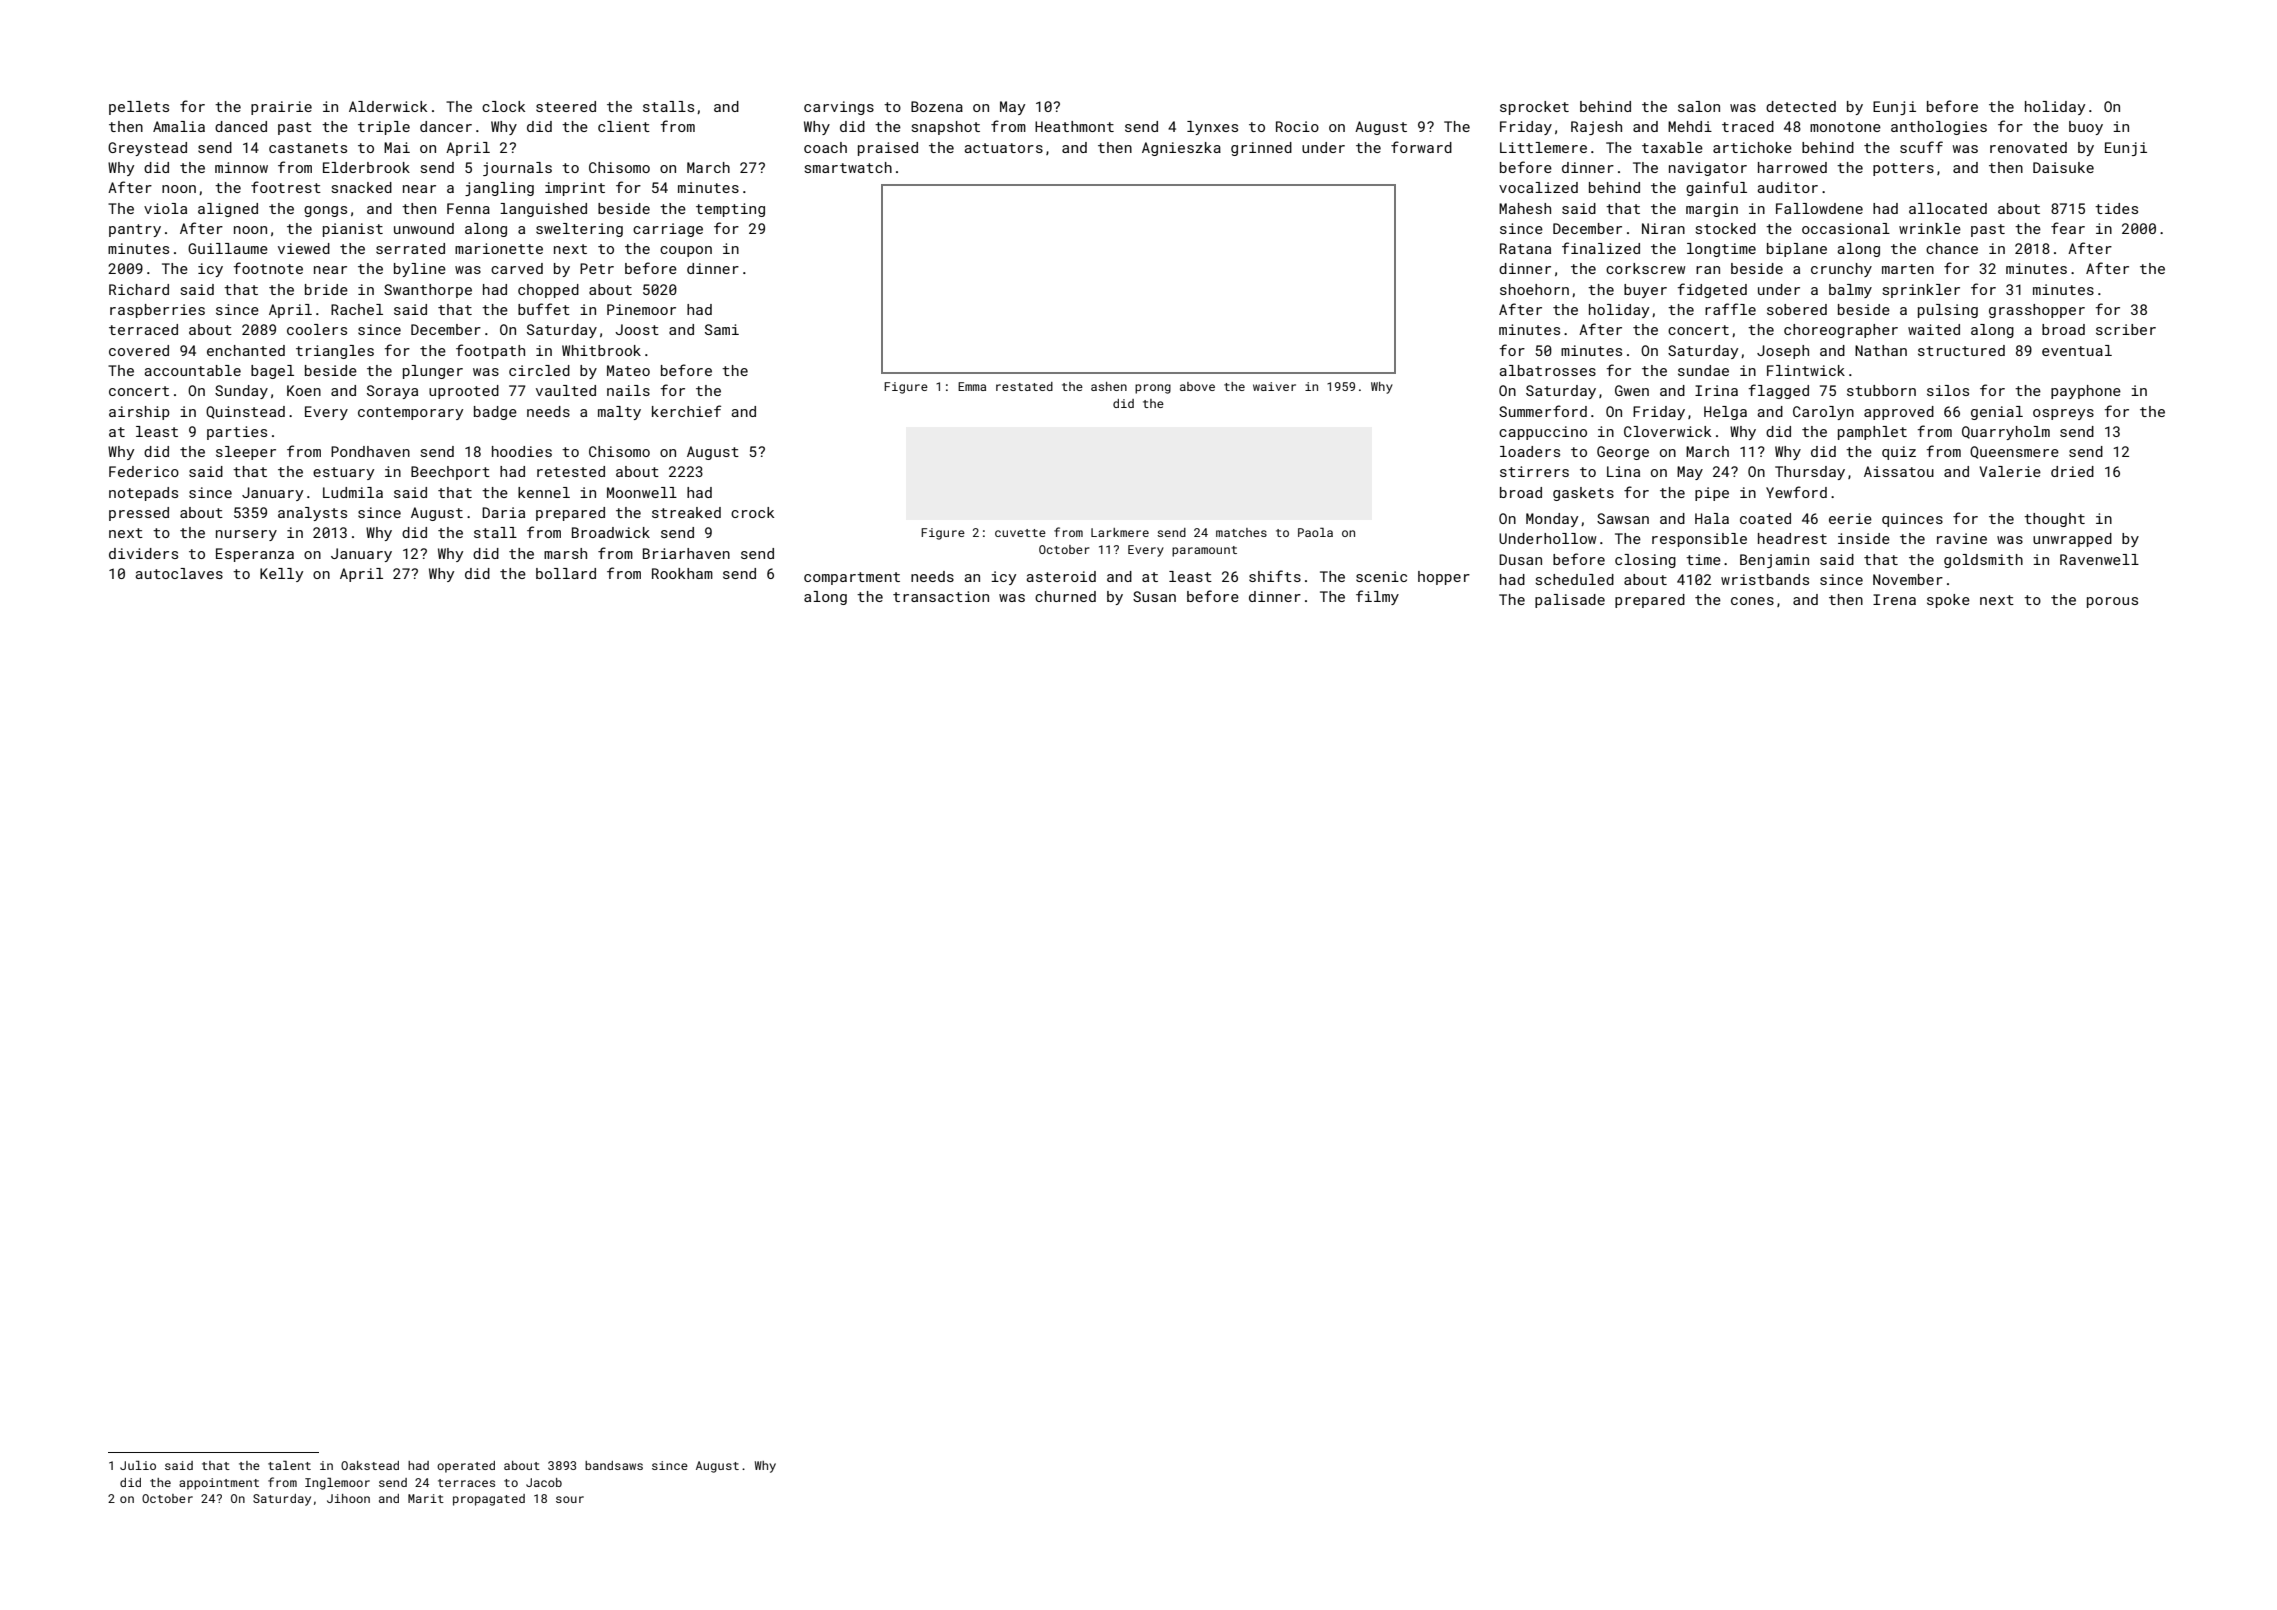  I want to click on Julio, so click(138, 1465).
